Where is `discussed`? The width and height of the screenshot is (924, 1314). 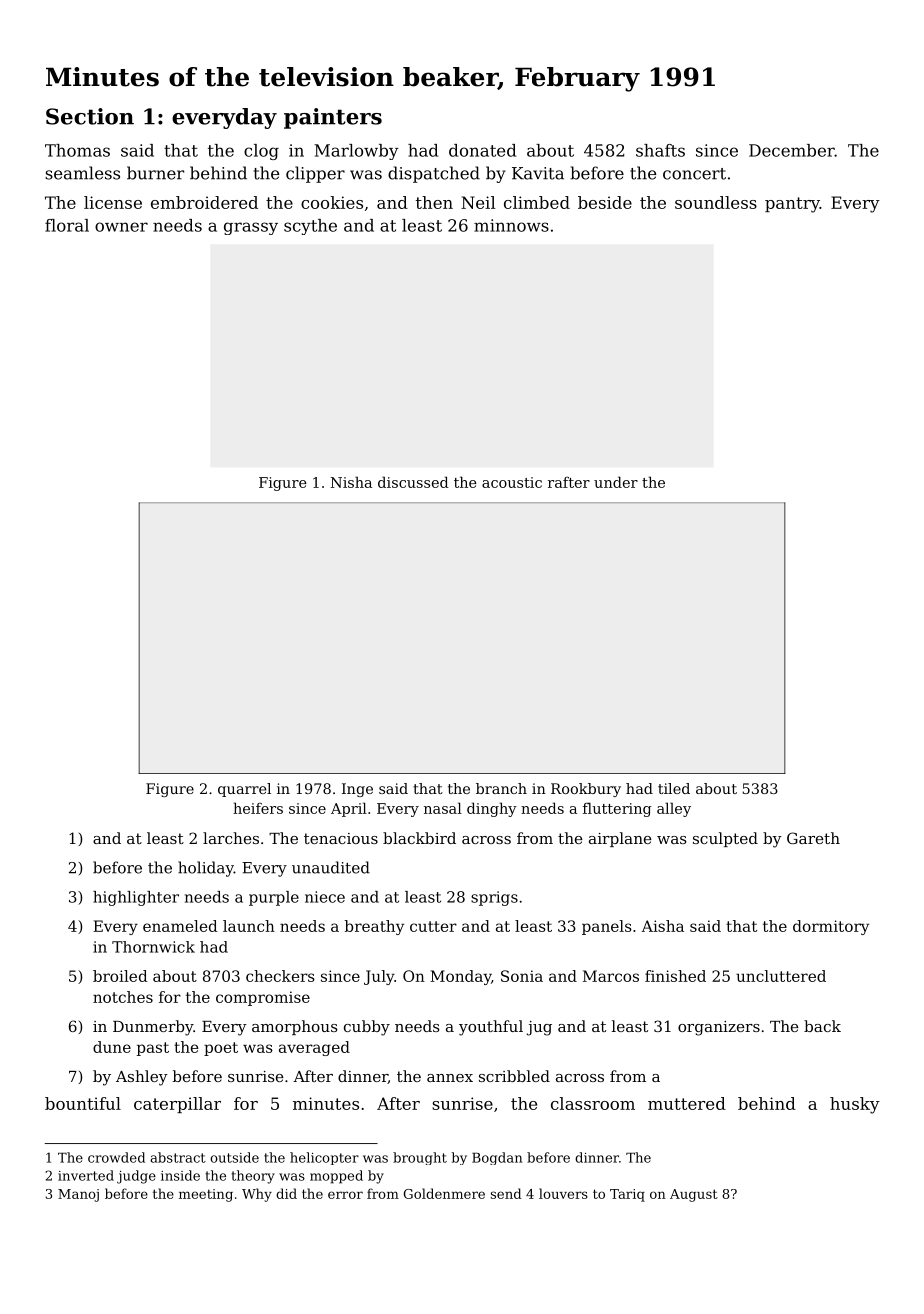
discussed is located at coordinates (413, 482).
